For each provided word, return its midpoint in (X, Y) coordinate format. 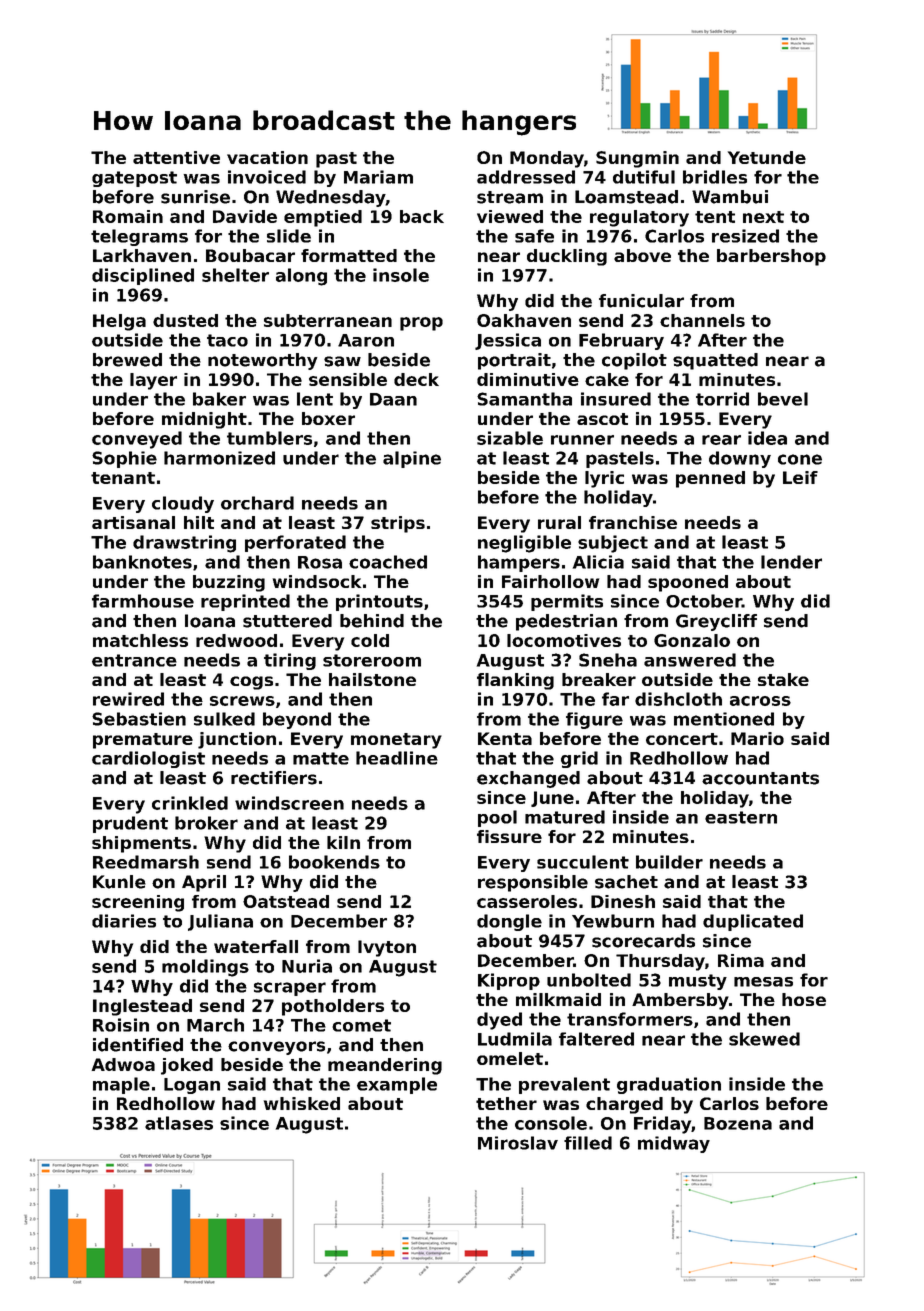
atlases (179, 1123)
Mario (757, 738)
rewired (128, 699)
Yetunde (767, 157)
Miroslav (518, 1143)
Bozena (738, 1123)
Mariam (378, 177)
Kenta (505, 738)
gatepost (134, 179)
